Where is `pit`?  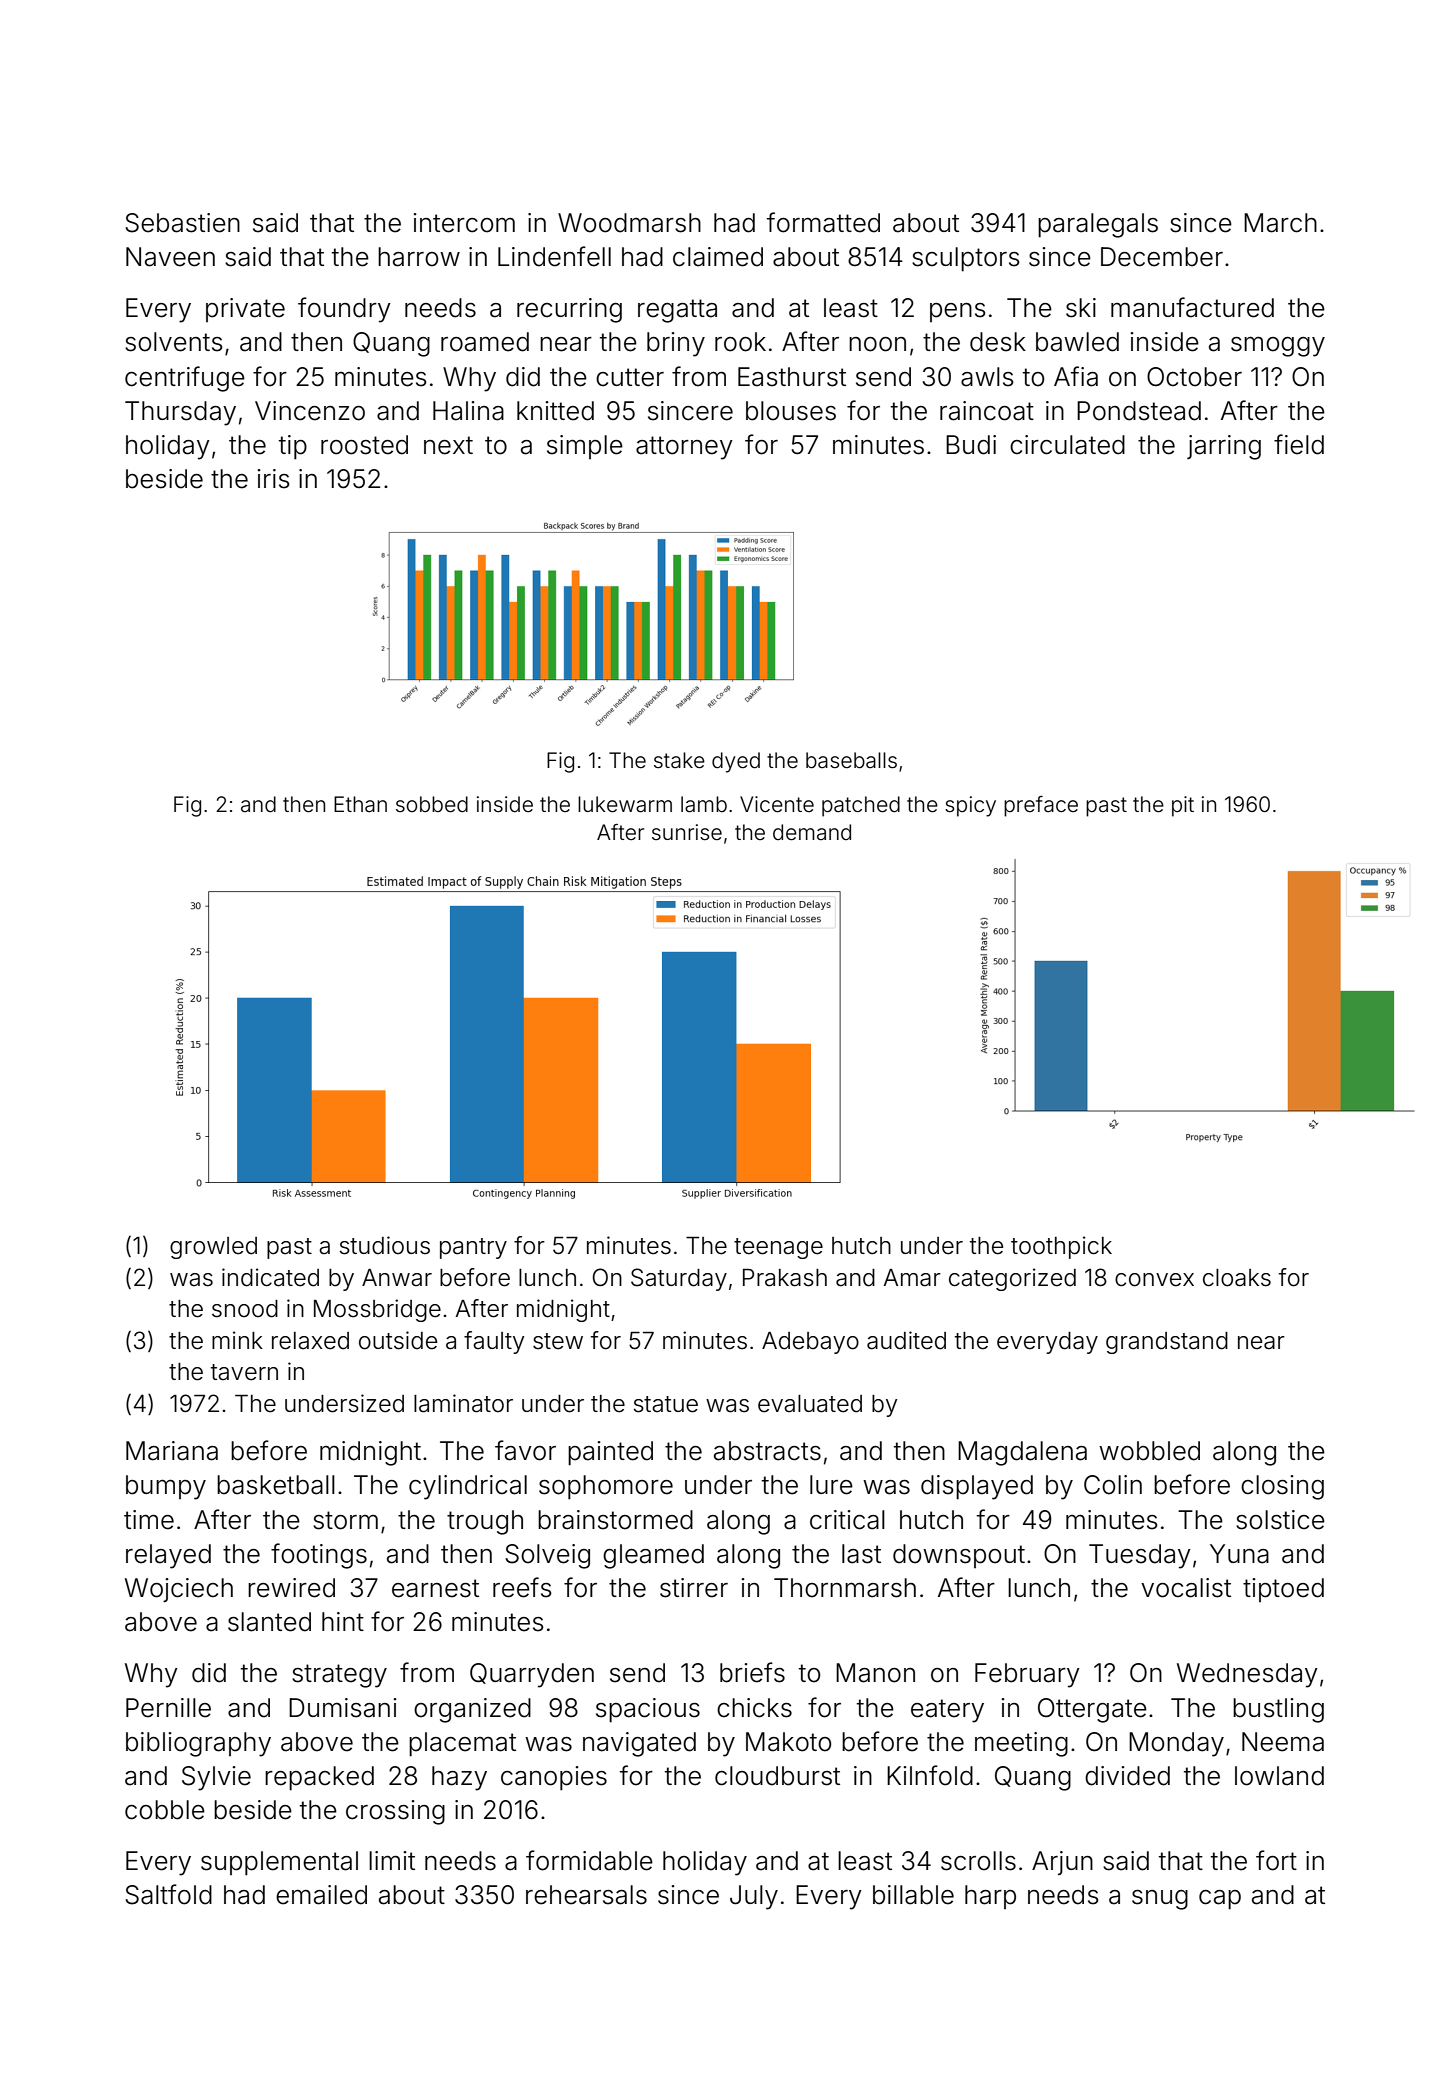 pit is located at coordinates (1183, 806).
